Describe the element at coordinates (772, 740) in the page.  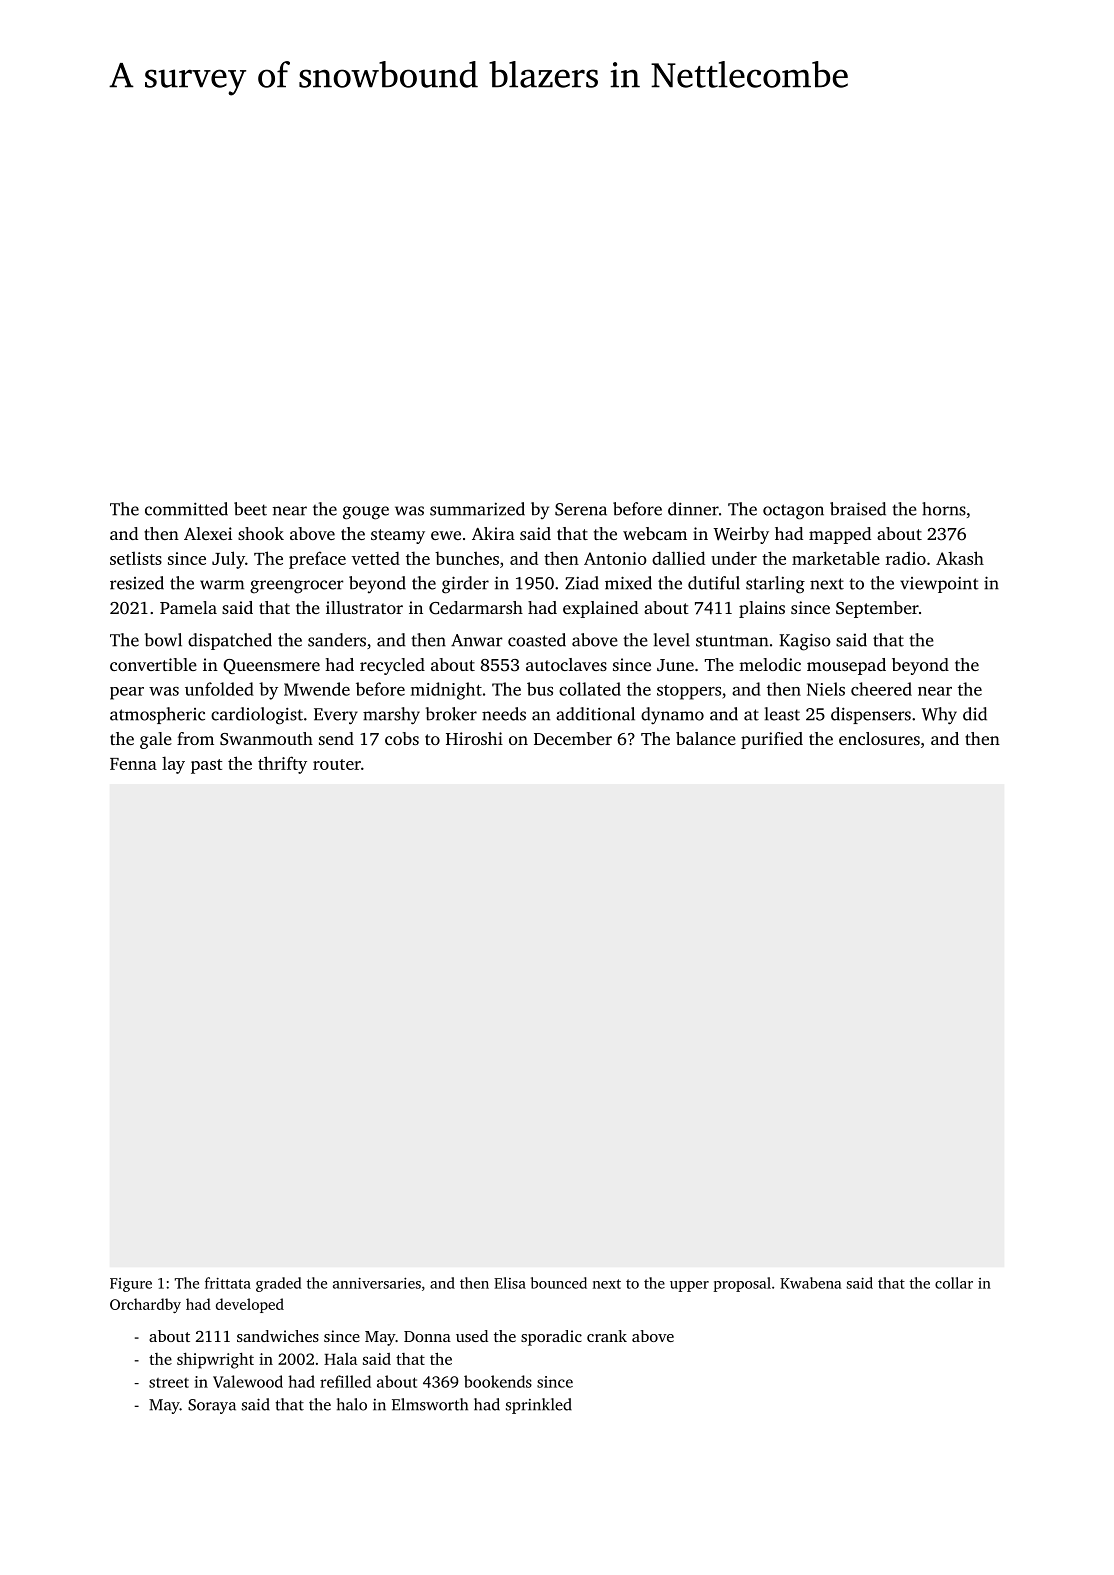
I see `purified` at that location.
